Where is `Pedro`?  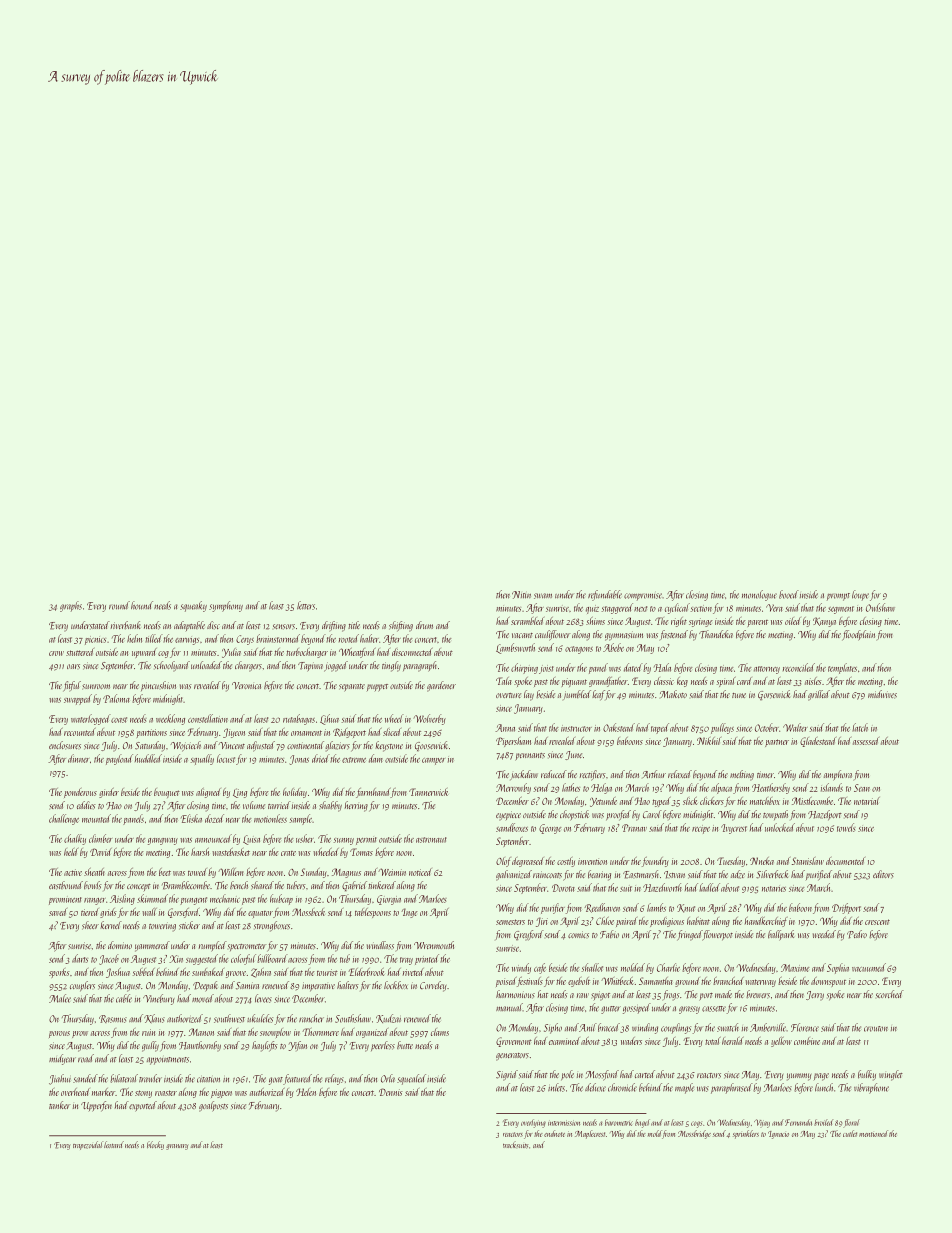
Pedro is located at coordinates (857, 934).
